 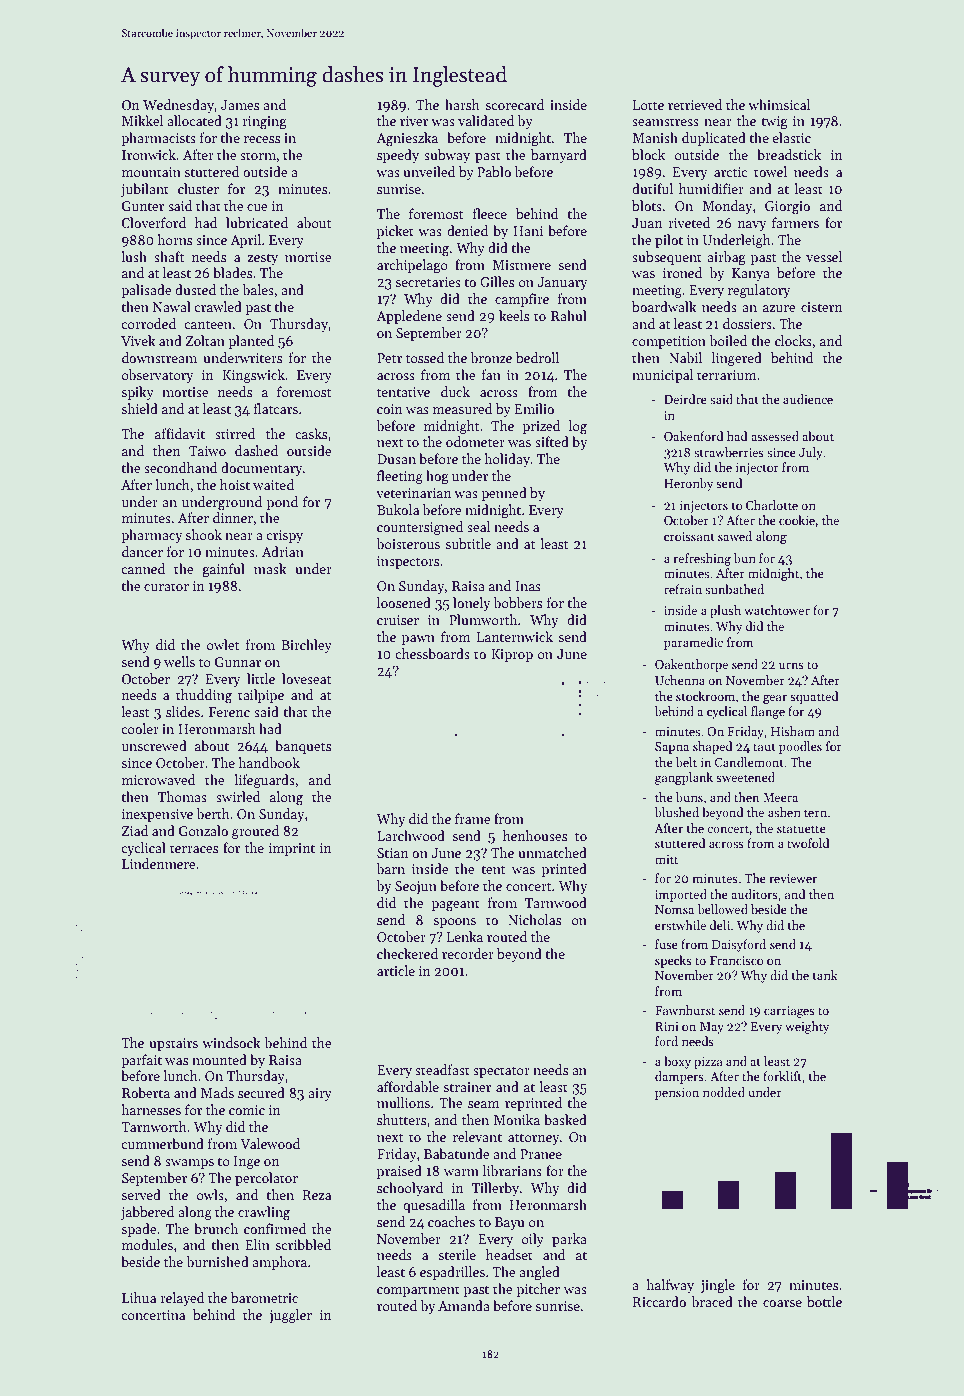 What do you see at coordinates (775, 699) in the screenshot?
I see `gear` at bounding box center [775, 699].
